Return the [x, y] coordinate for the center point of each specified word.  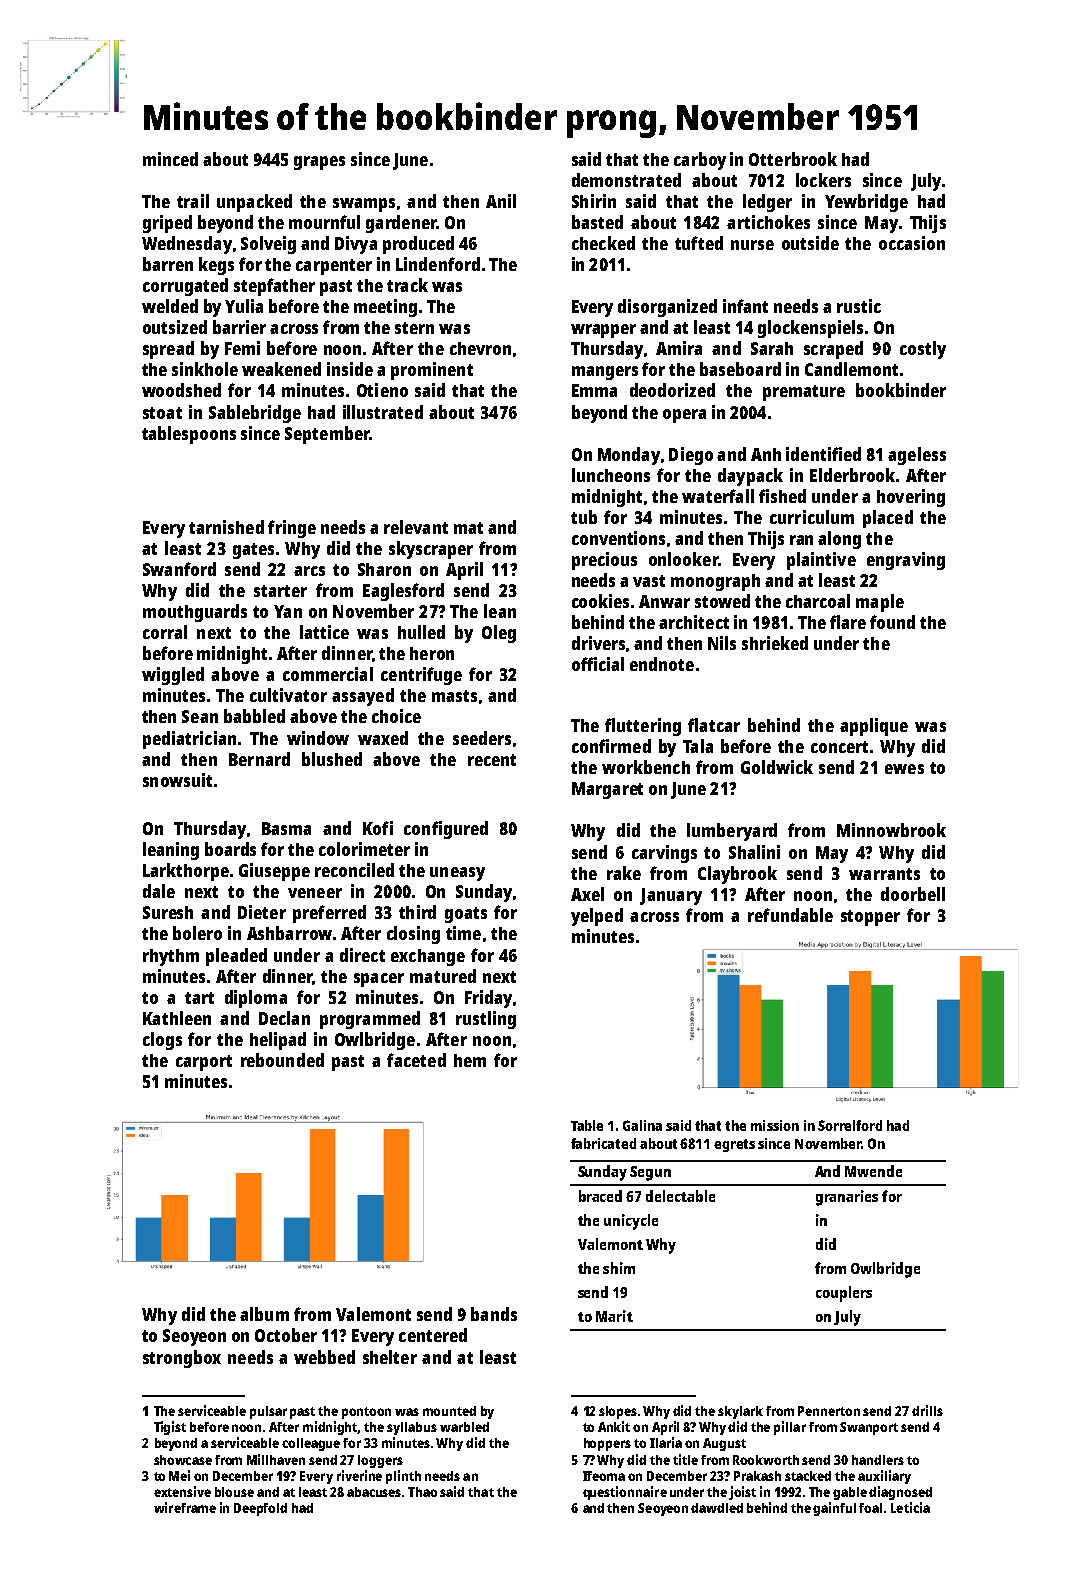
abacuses [374, 1492]
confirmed [611, 746]
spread [168, 350]
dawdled [717, 1508]
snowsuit [177, 780]
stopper [870, 918]
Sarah [772, 348]
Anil [501, 201]
